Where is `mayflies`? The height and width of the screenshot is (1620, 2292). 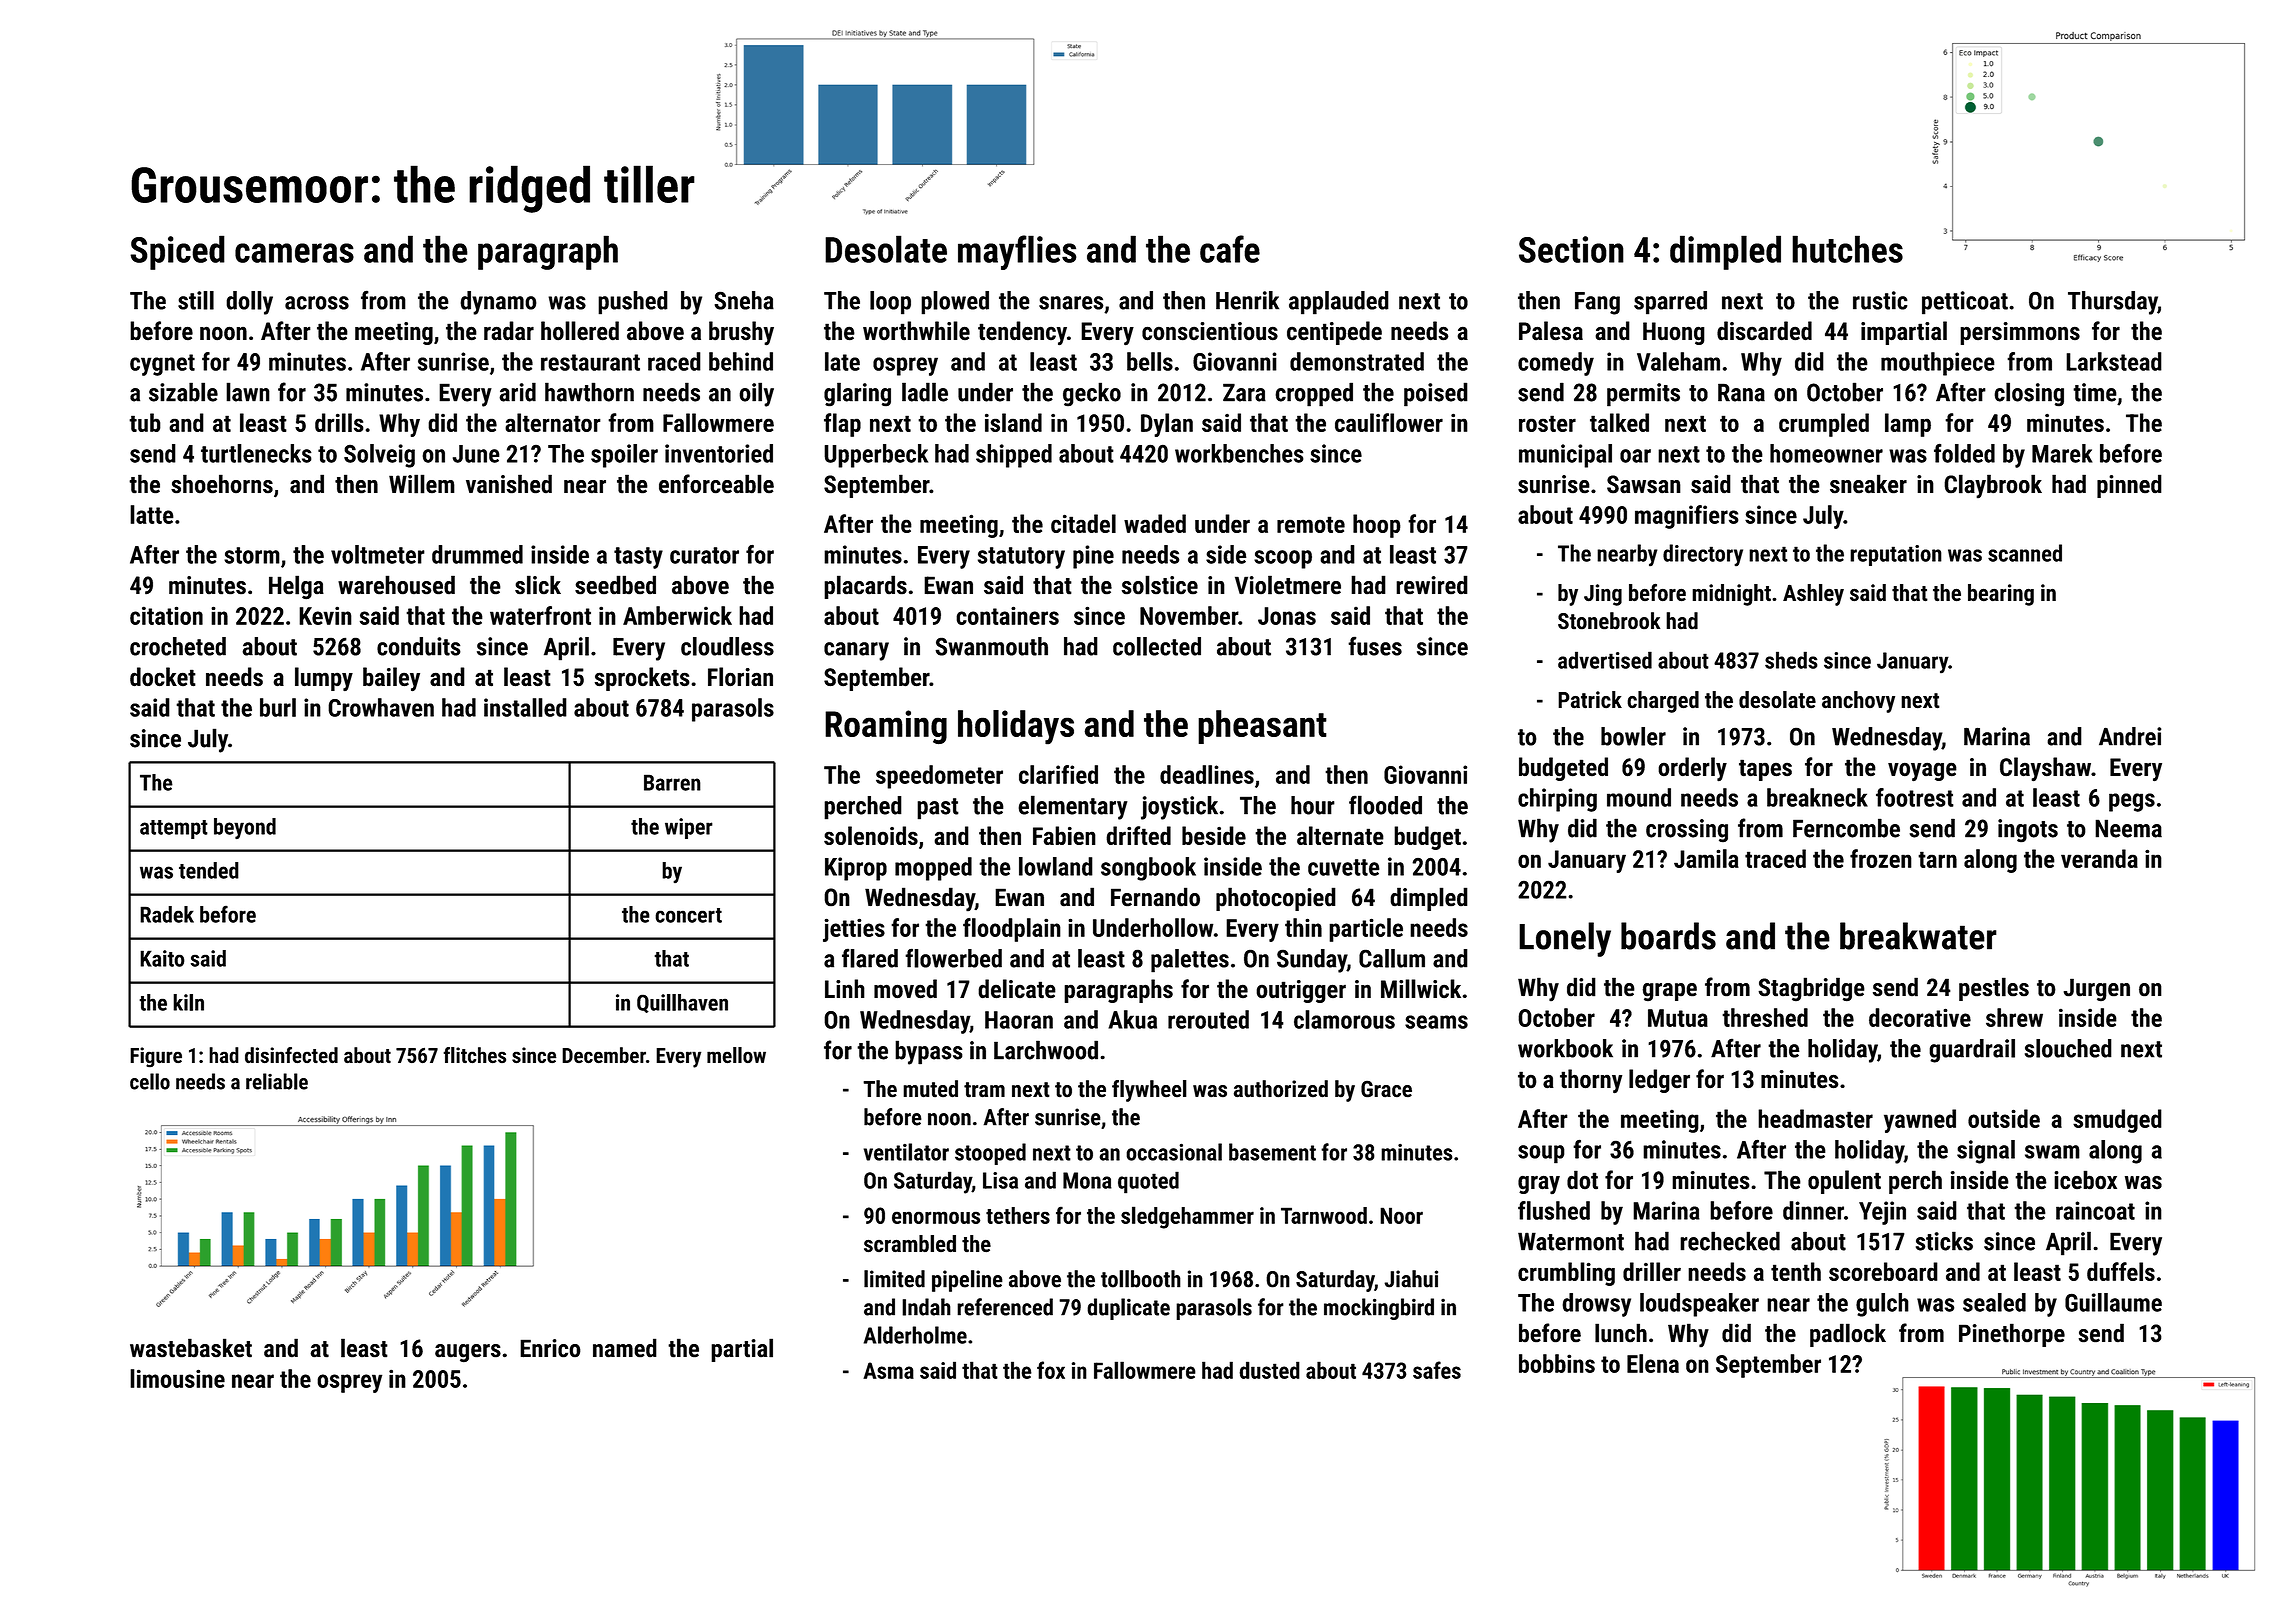 mayflies is located at coordinates (1017, 252).
